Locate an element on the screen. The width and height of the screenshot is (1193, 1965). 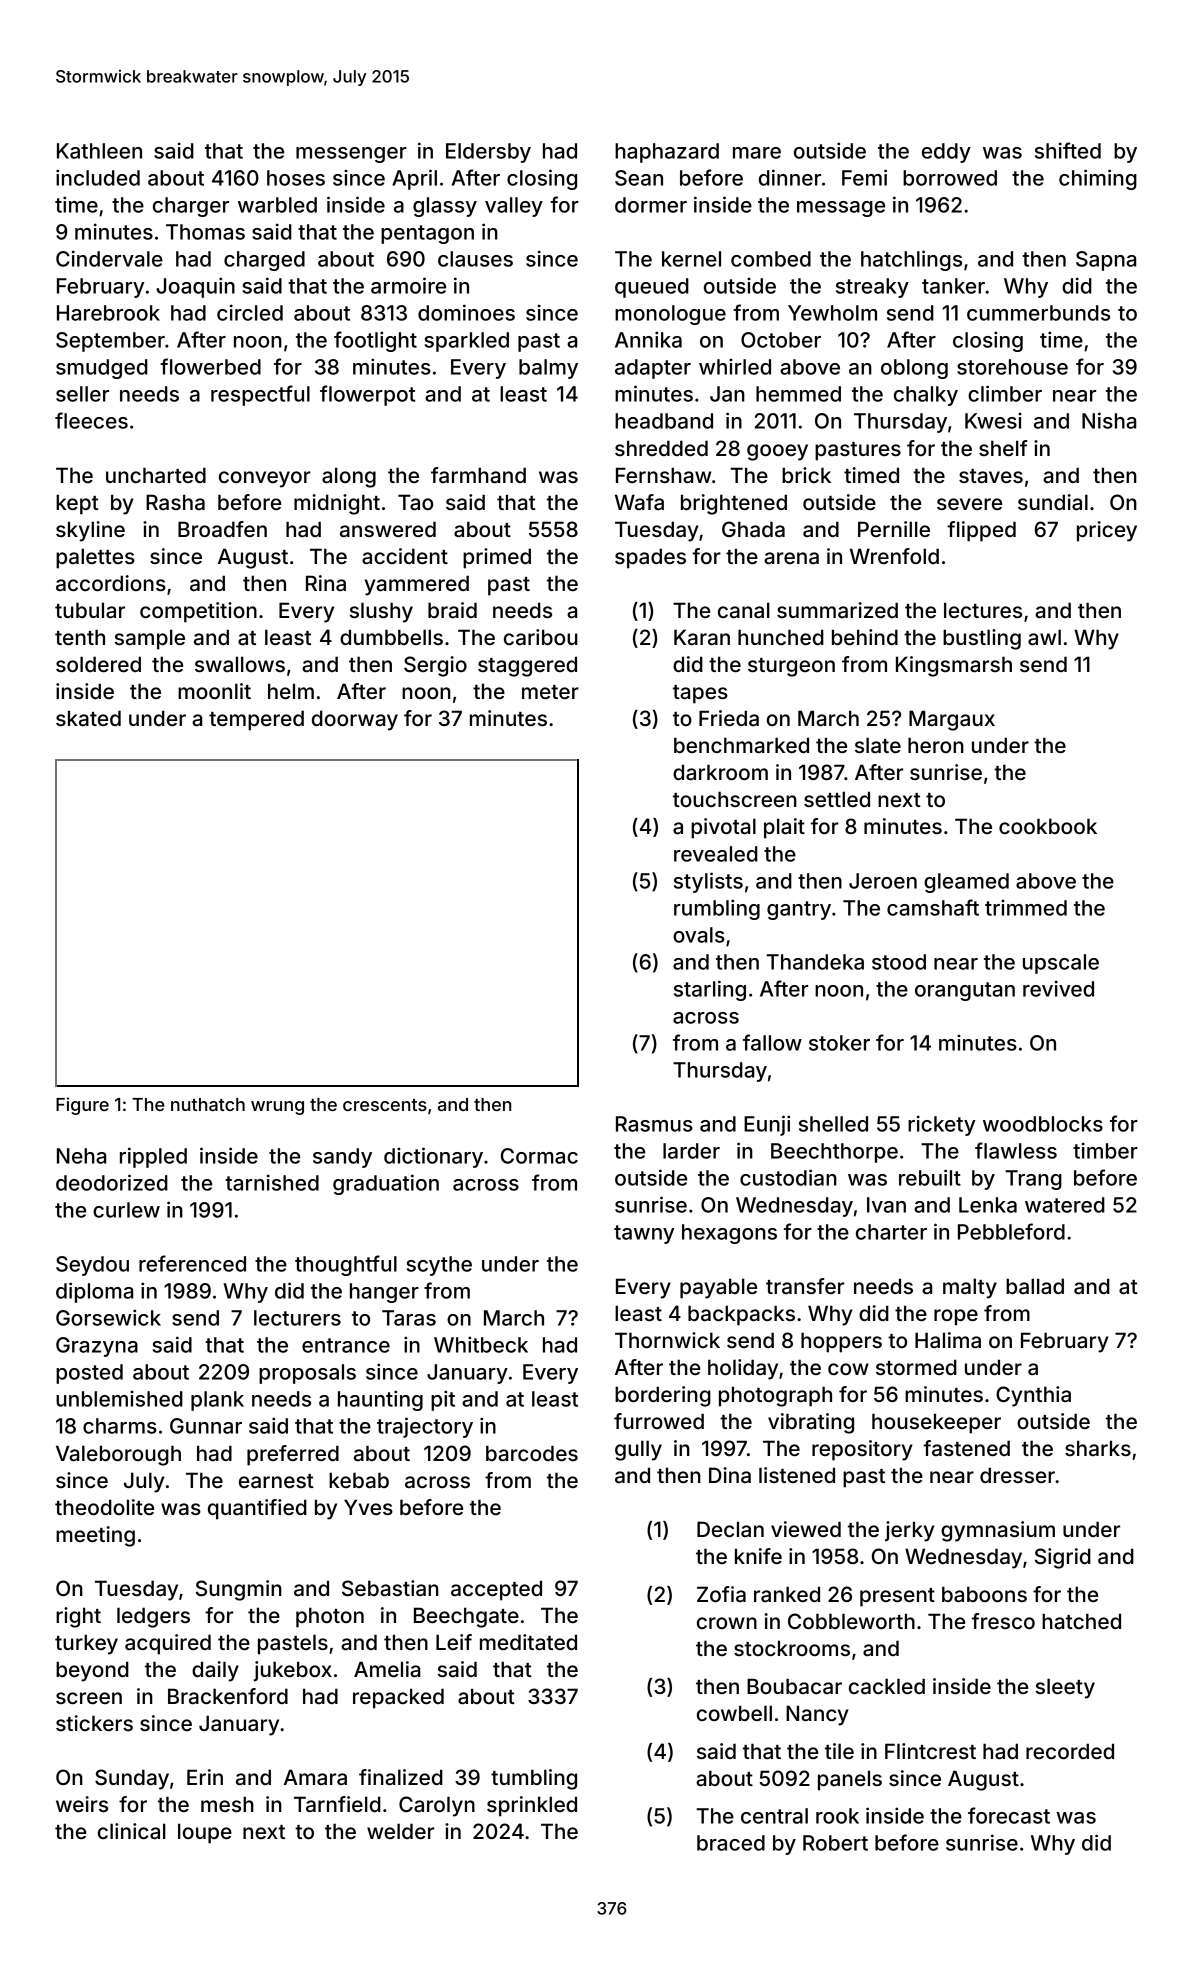
furrowed is located at coordinates (659, 1421).
